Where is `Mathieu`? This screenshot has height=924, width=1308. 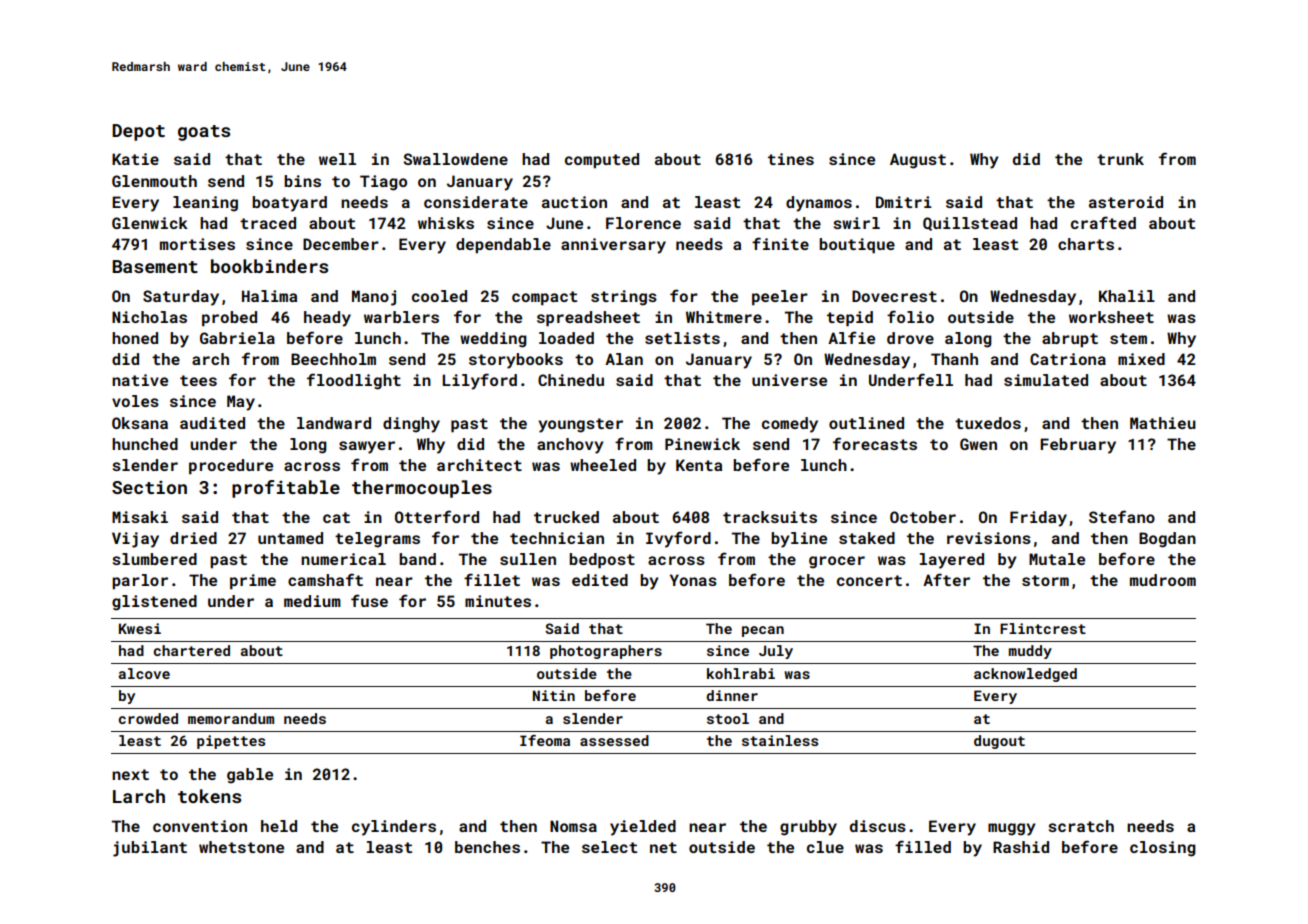 Mathieu is located at coordinates (1163, 423).
